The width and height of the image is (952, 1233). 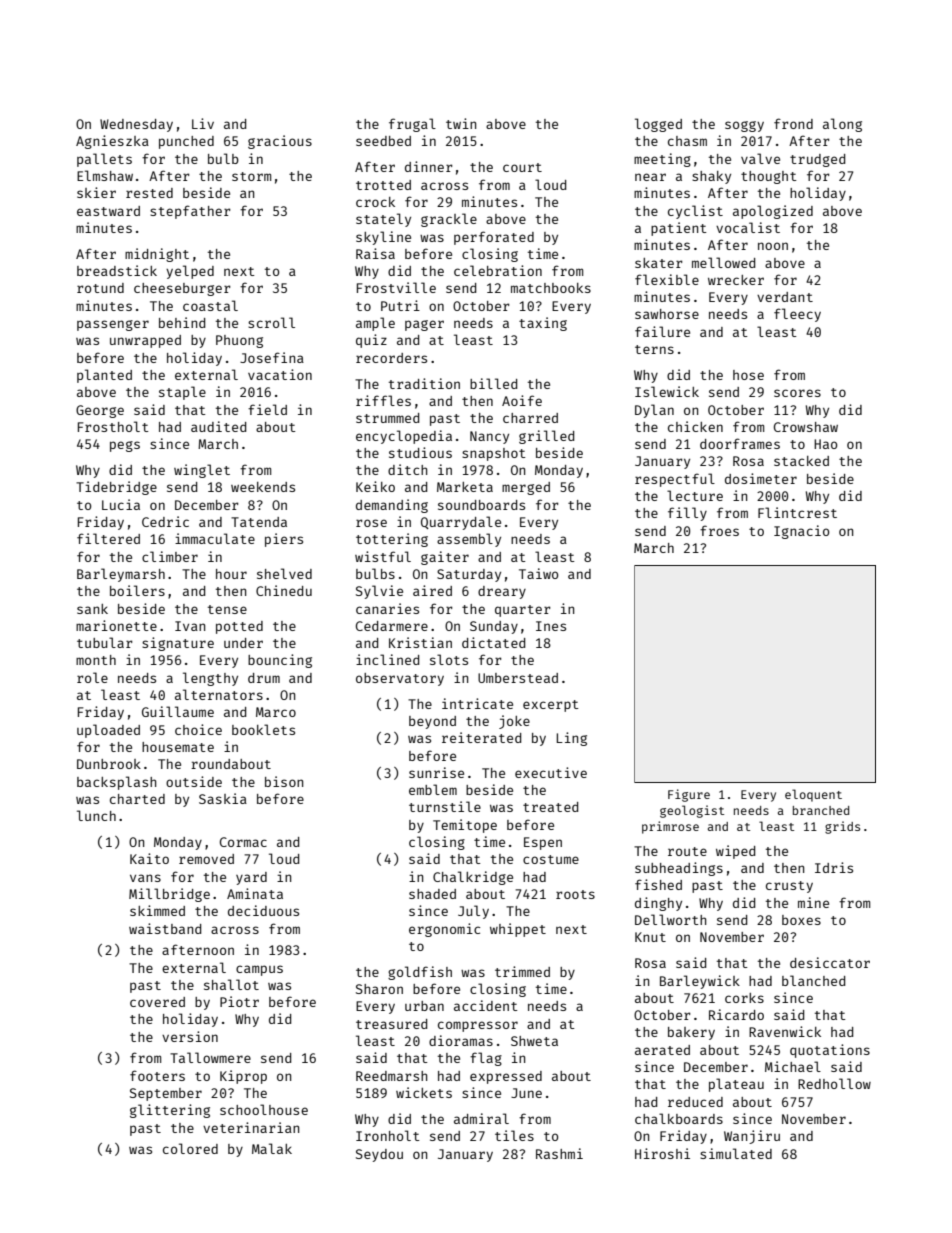 What do you see at coordinates (116, 488) in the image?
I see `Tidebridge` at bounding box center [116, 488].
